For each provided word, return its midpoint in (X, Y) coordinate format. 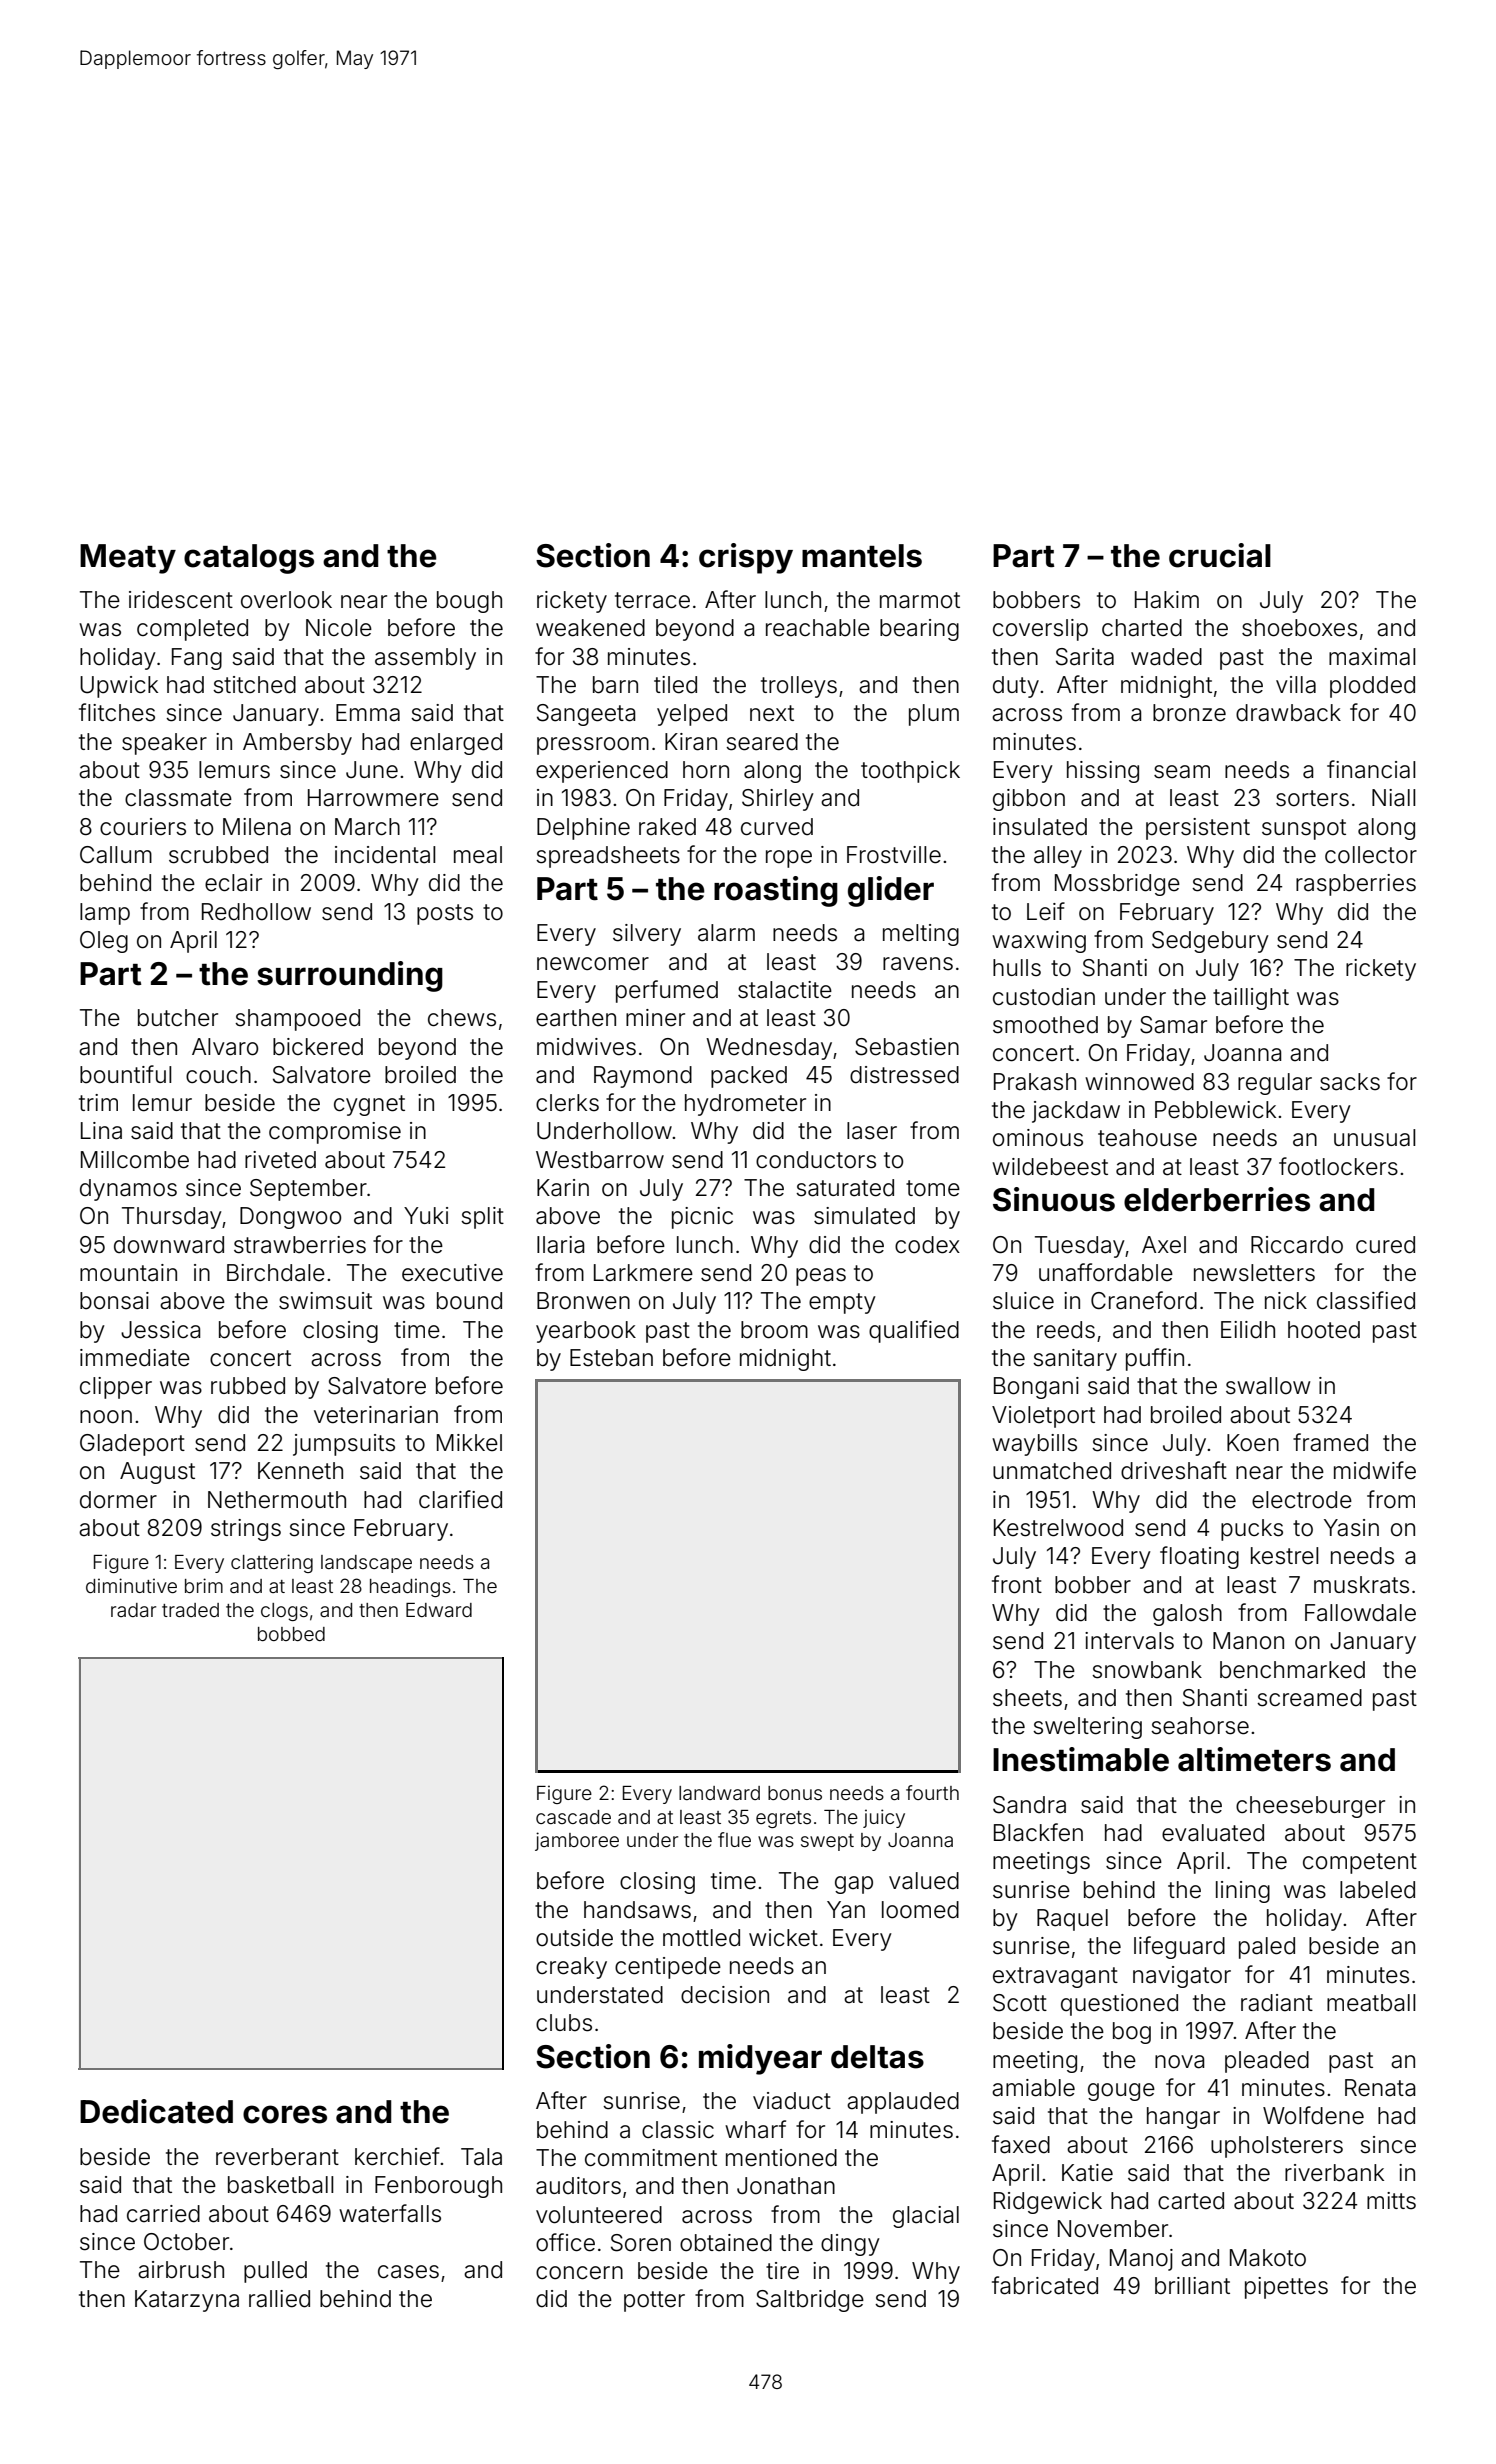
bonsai (114, 1301)
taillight (1251, 999)
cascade (573, 1817)
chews (462, 1018)
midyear (760, 2059)
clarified (460, 1499)
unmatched (1052, 1471)
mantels (862, 556)
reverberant (277, 2157)
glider (891, 891)
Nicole (339, 628)
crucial (1220, 555)
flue (734, 1839)
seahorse (1200, 1726)
